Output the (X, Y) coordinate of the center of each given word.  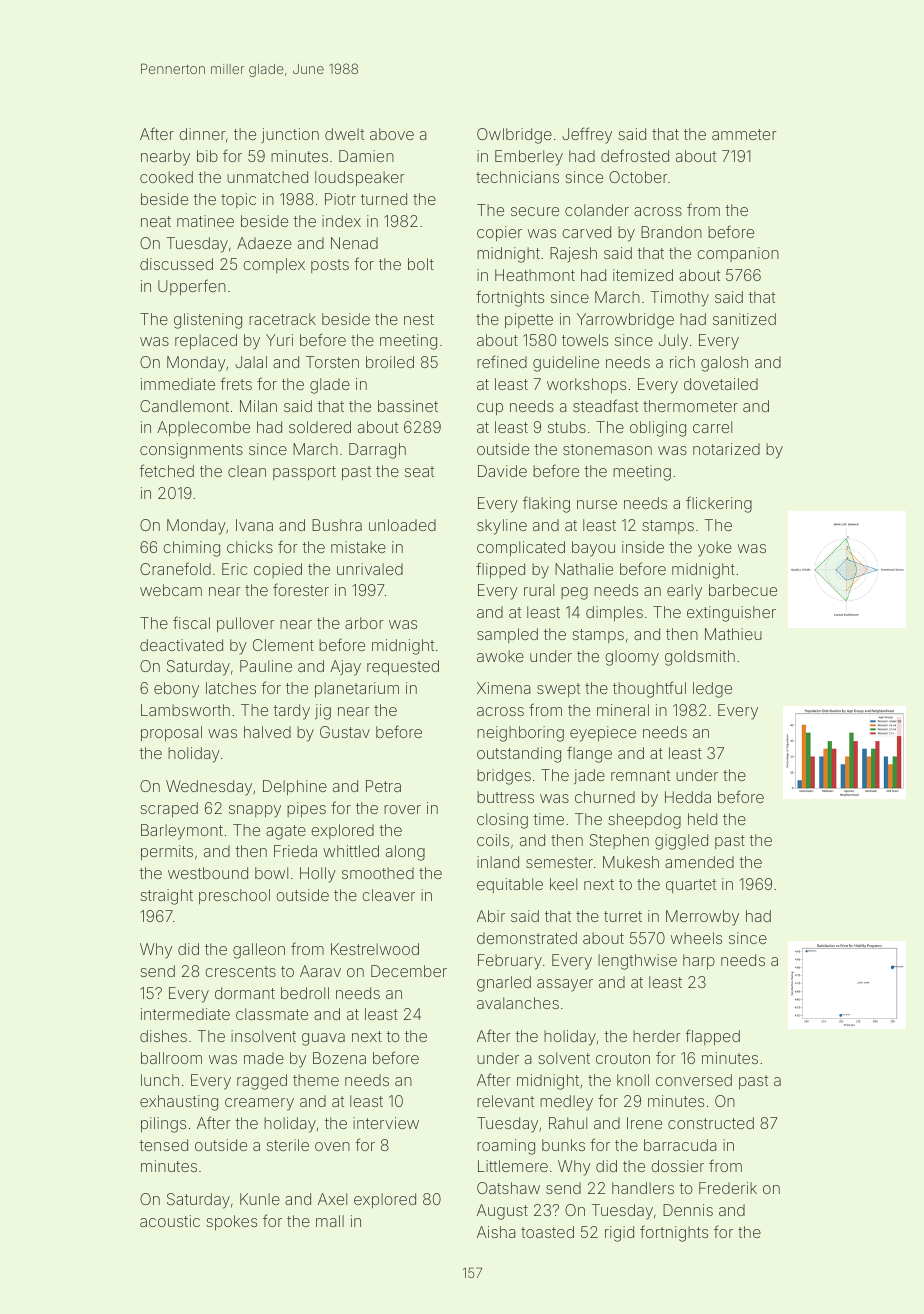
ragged (262, 1082)
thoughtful (649, 689)
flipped (500, 570)
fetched (166, 470)
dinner (202, 134)
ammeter (744, 134)
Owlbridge (514, 136)
